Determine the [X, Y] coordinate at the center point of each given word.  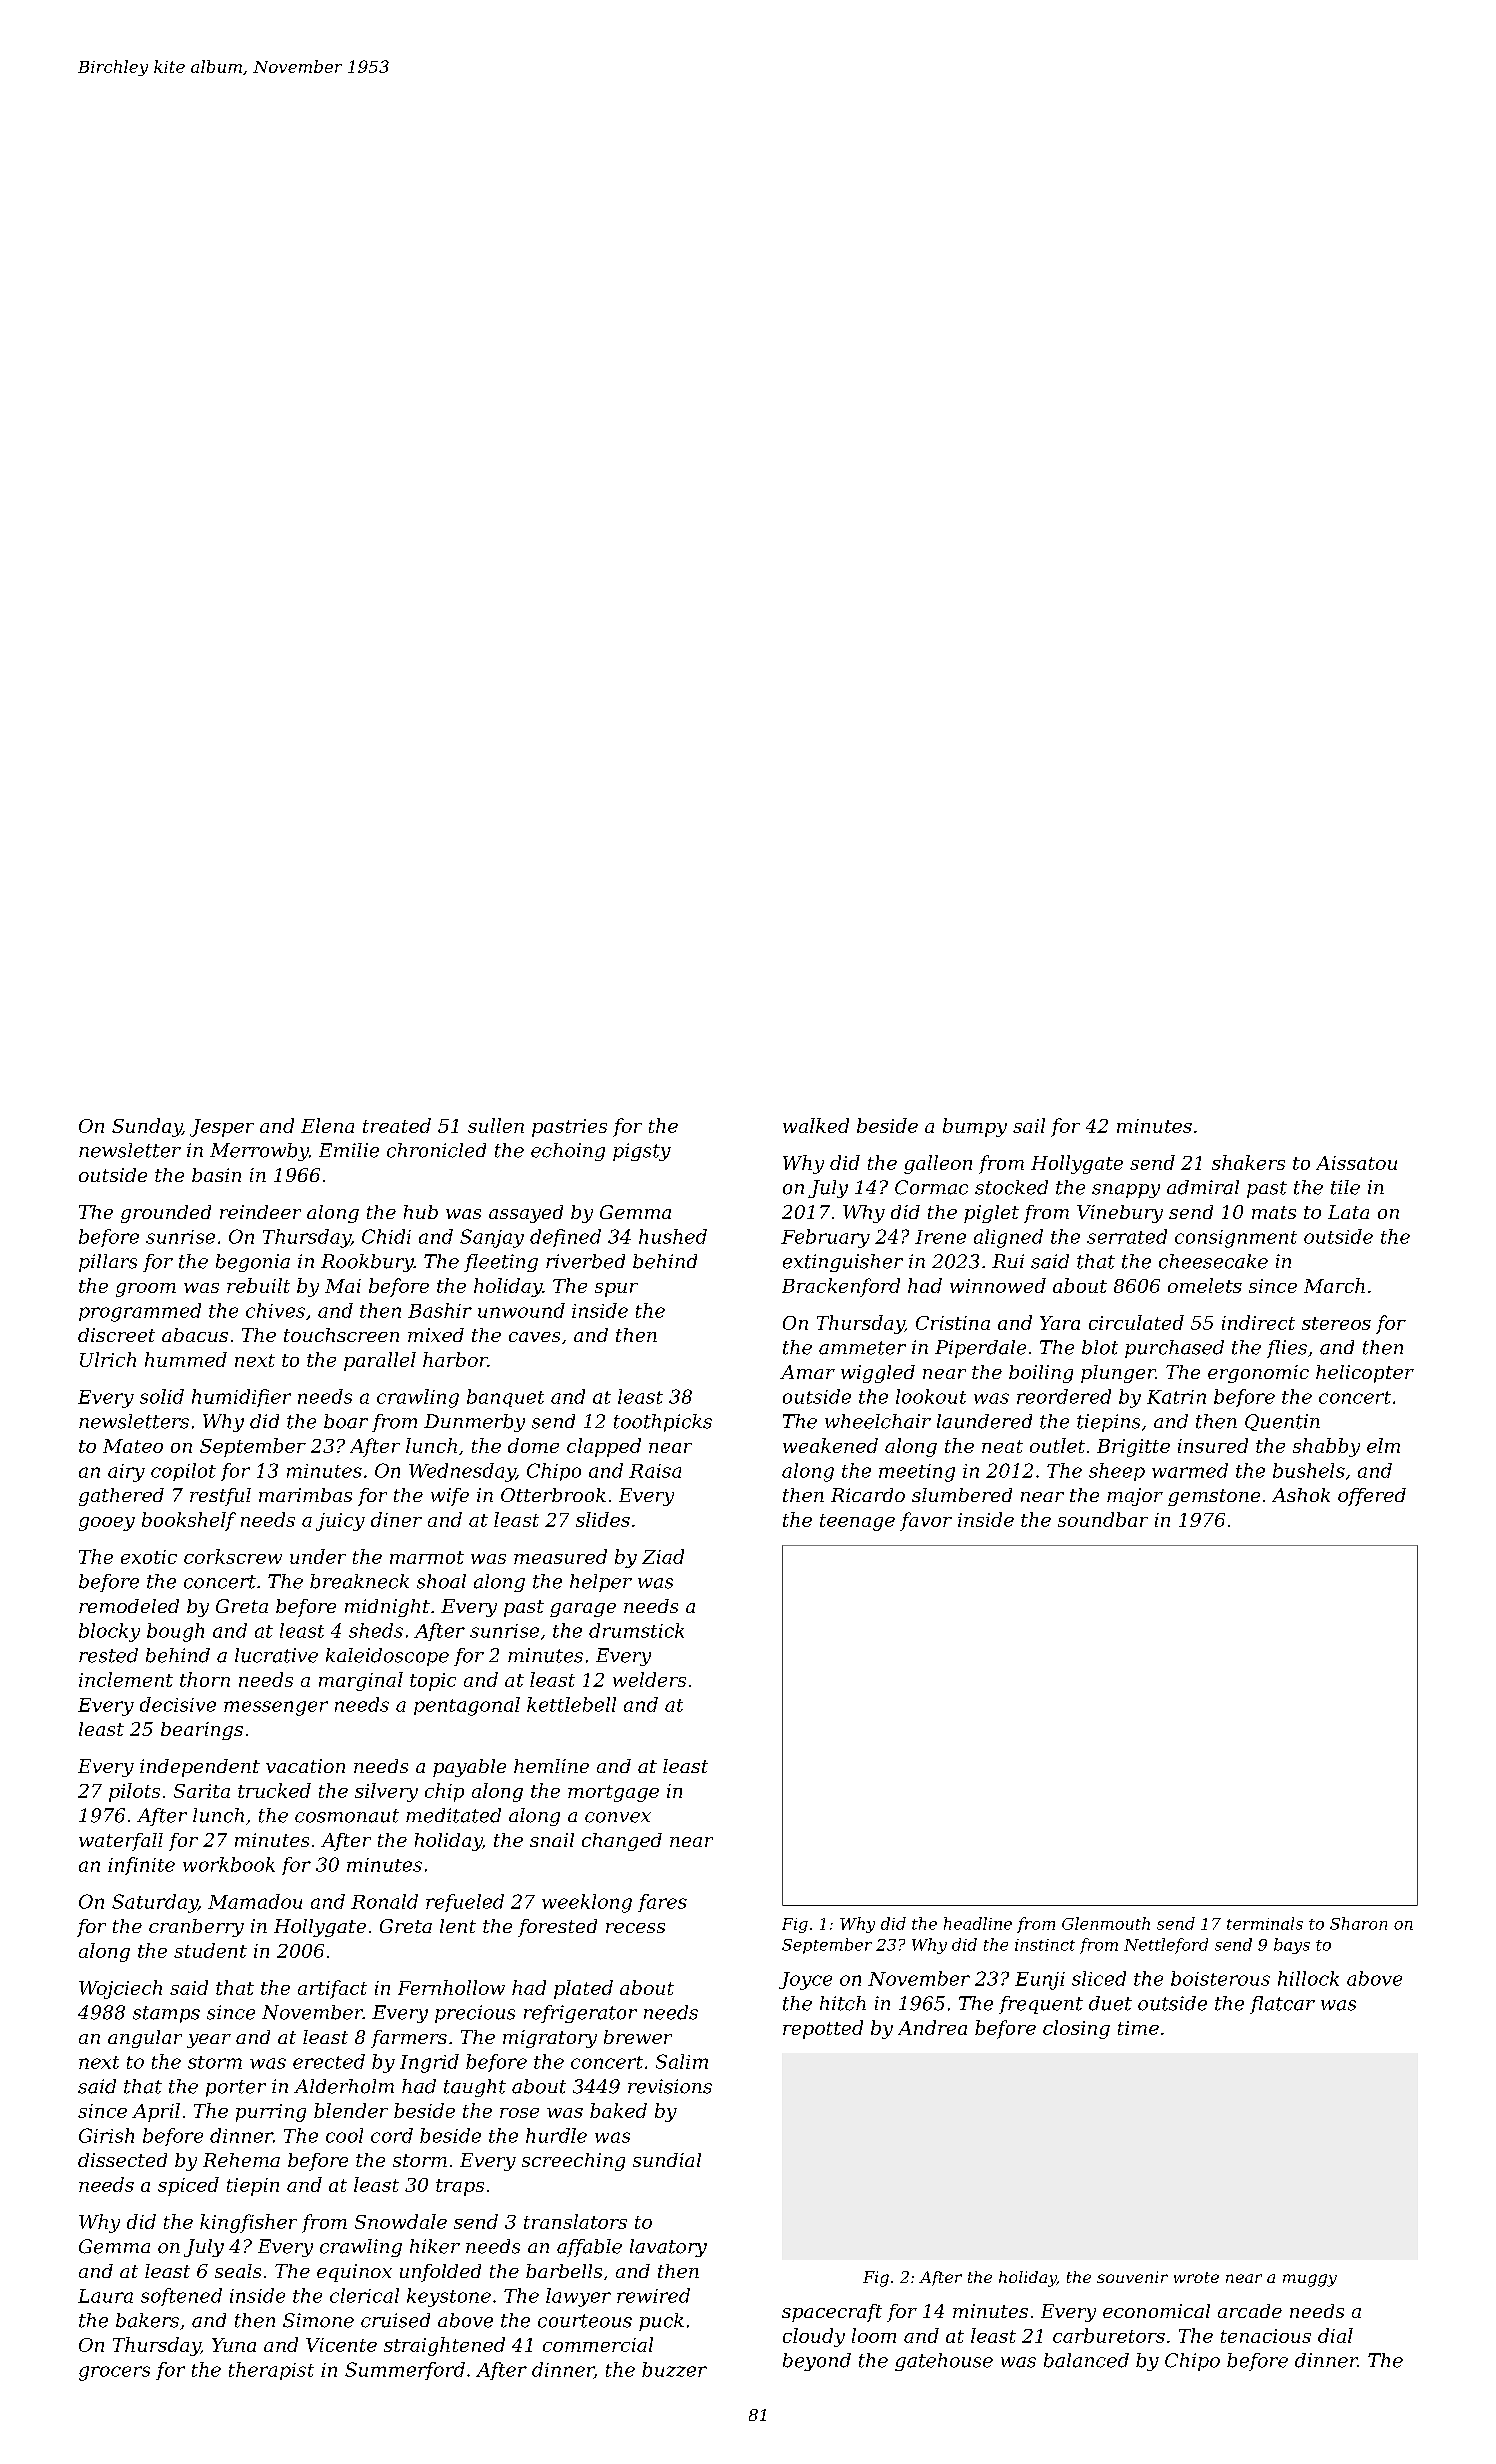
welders [649, 1679]
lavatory [668, 2248]
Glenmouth [1106, 1923]
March [1334, 1285]
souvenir [1132, 2277]
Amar [807, 1372]
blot [1100, 1347]
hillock [1308, 1978]
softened [181, 2297]
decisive [178, 1704]
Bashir [440, 1310]
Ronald [384, 1901]
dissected [122, 2160]
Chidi [386, 1236]
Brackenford [841, 1287]
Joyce [805, 1981]
